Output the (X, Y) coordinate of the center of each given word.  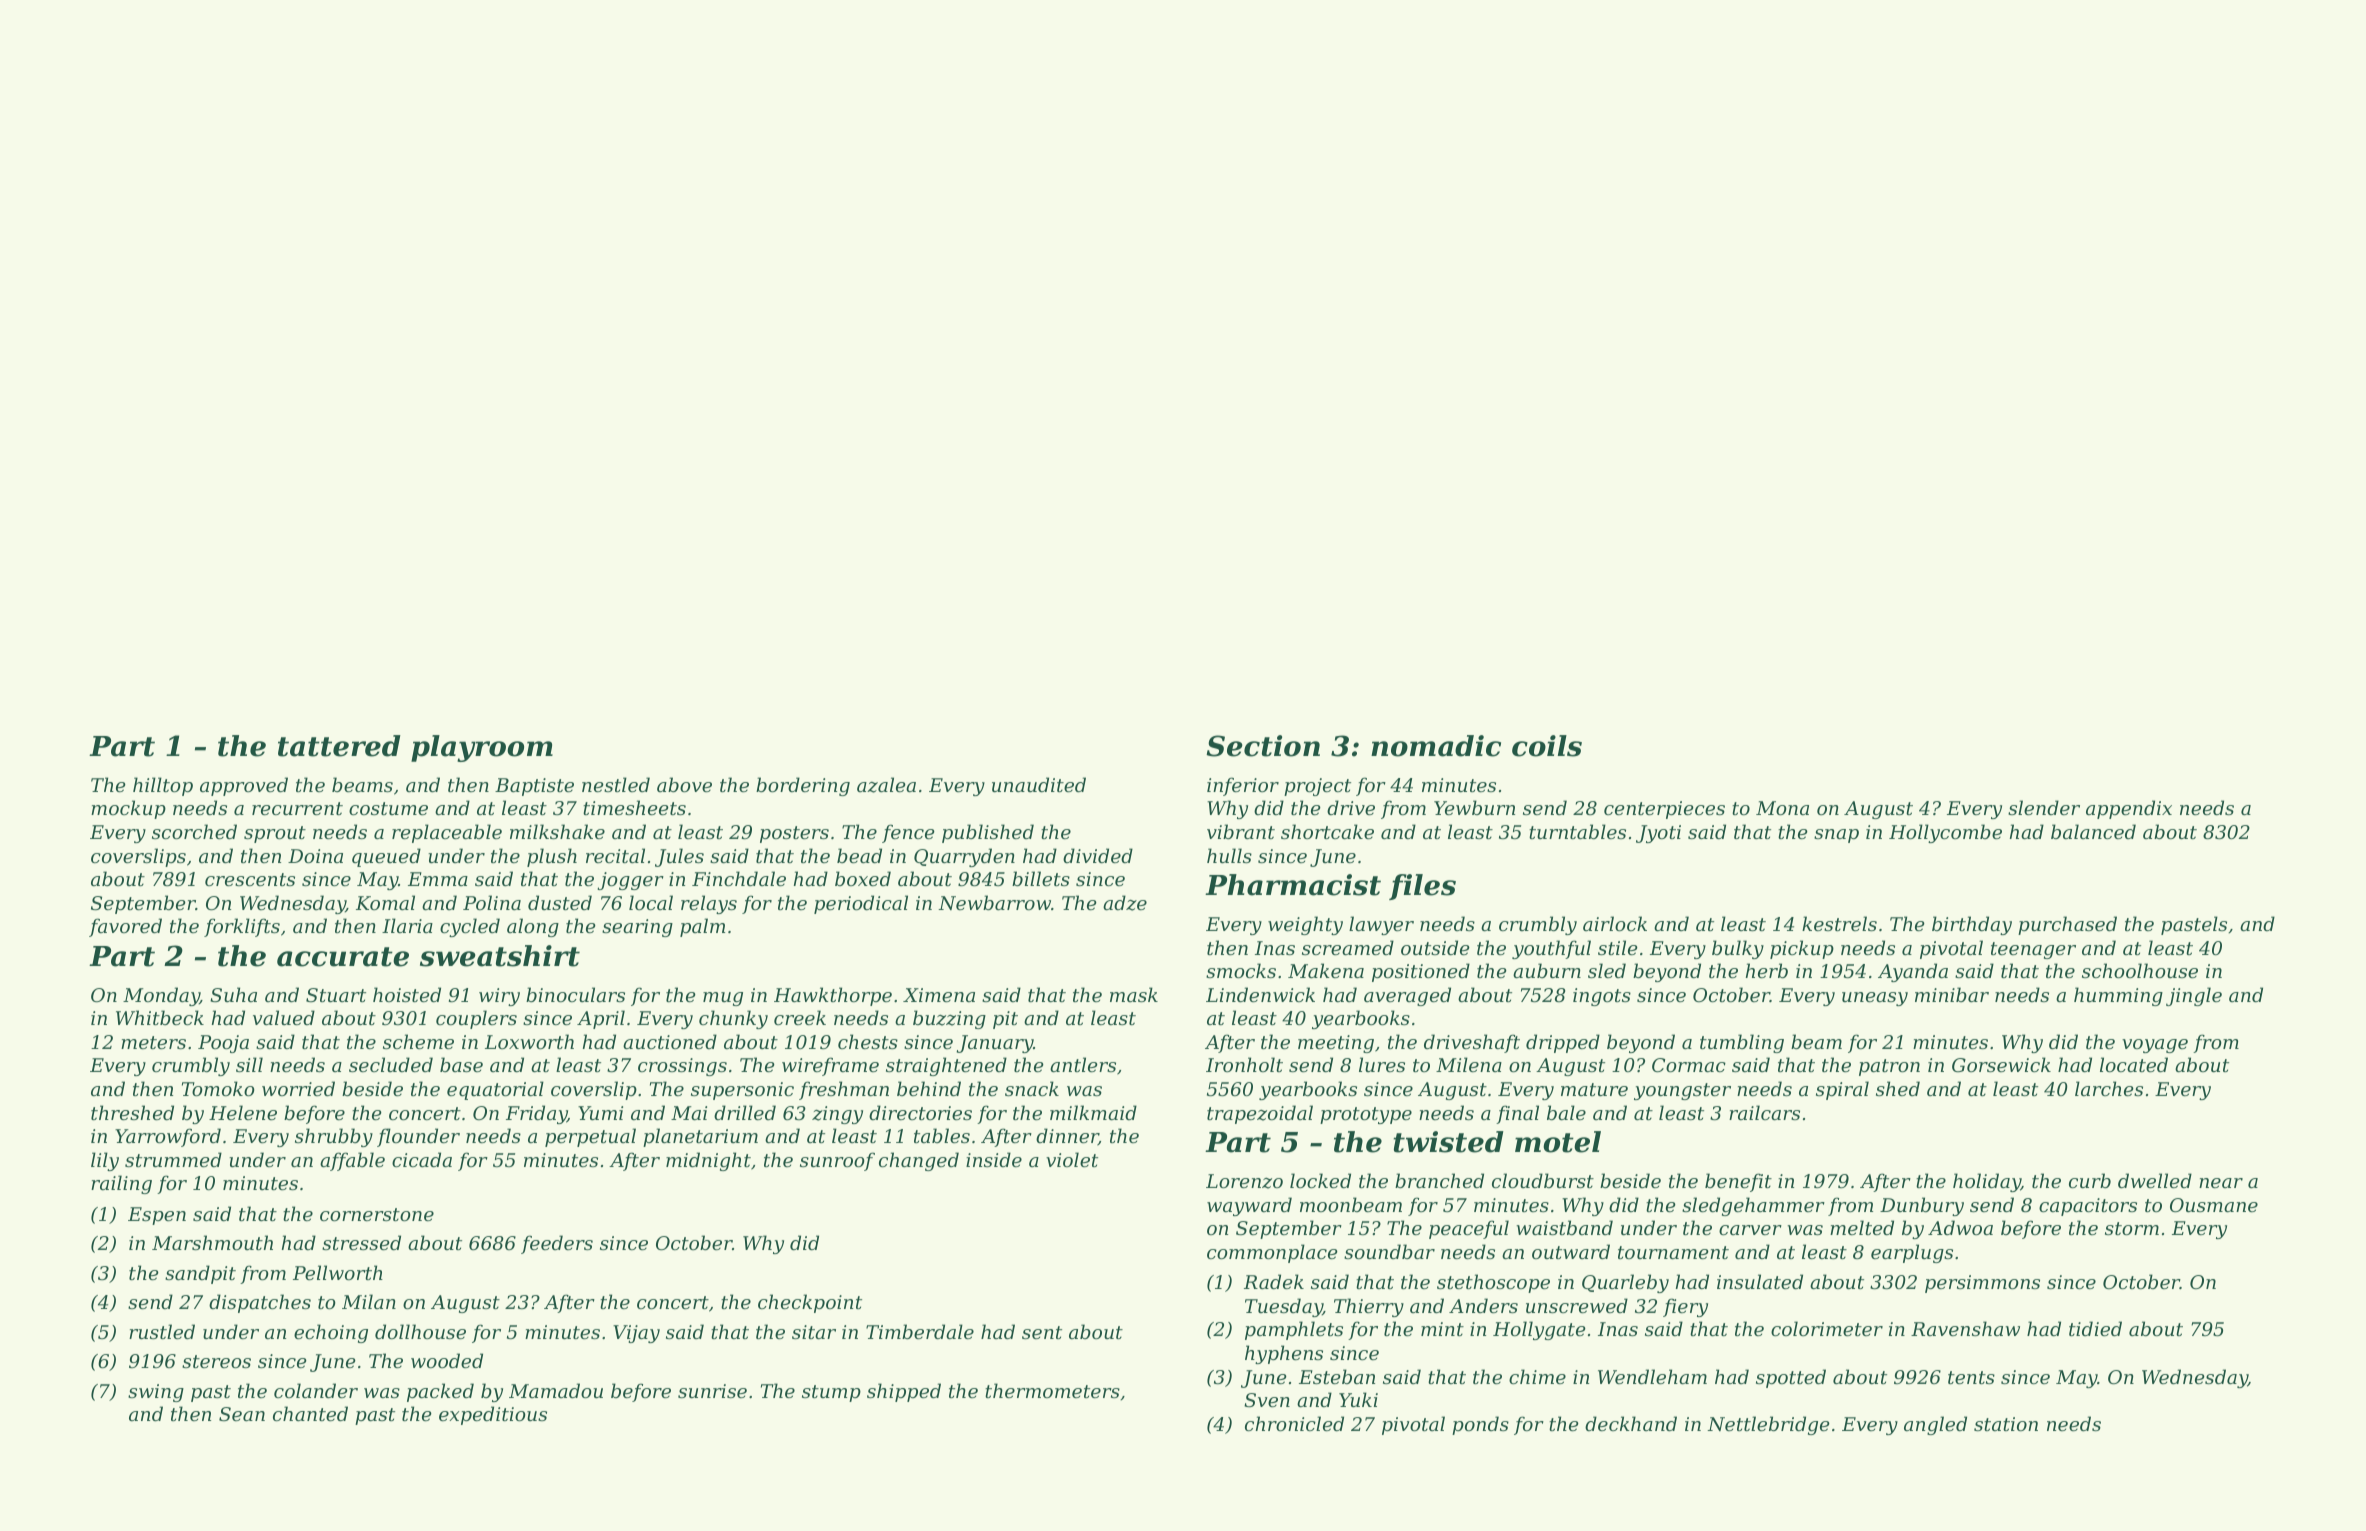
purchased (2067, 925)
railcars (1764, 1112)
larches (2109, 1088)
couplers (476, 1019)
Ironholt (1244, 1064)
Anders (1483, 1305)
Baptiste (534, 787)
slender (2044, 807)
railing (121, 1184)
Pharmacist (1293, 885)
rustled (162, 1331)
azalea (886, 785)
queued (386, 857)
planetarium (700, 1137)
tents (1971, 1377)
